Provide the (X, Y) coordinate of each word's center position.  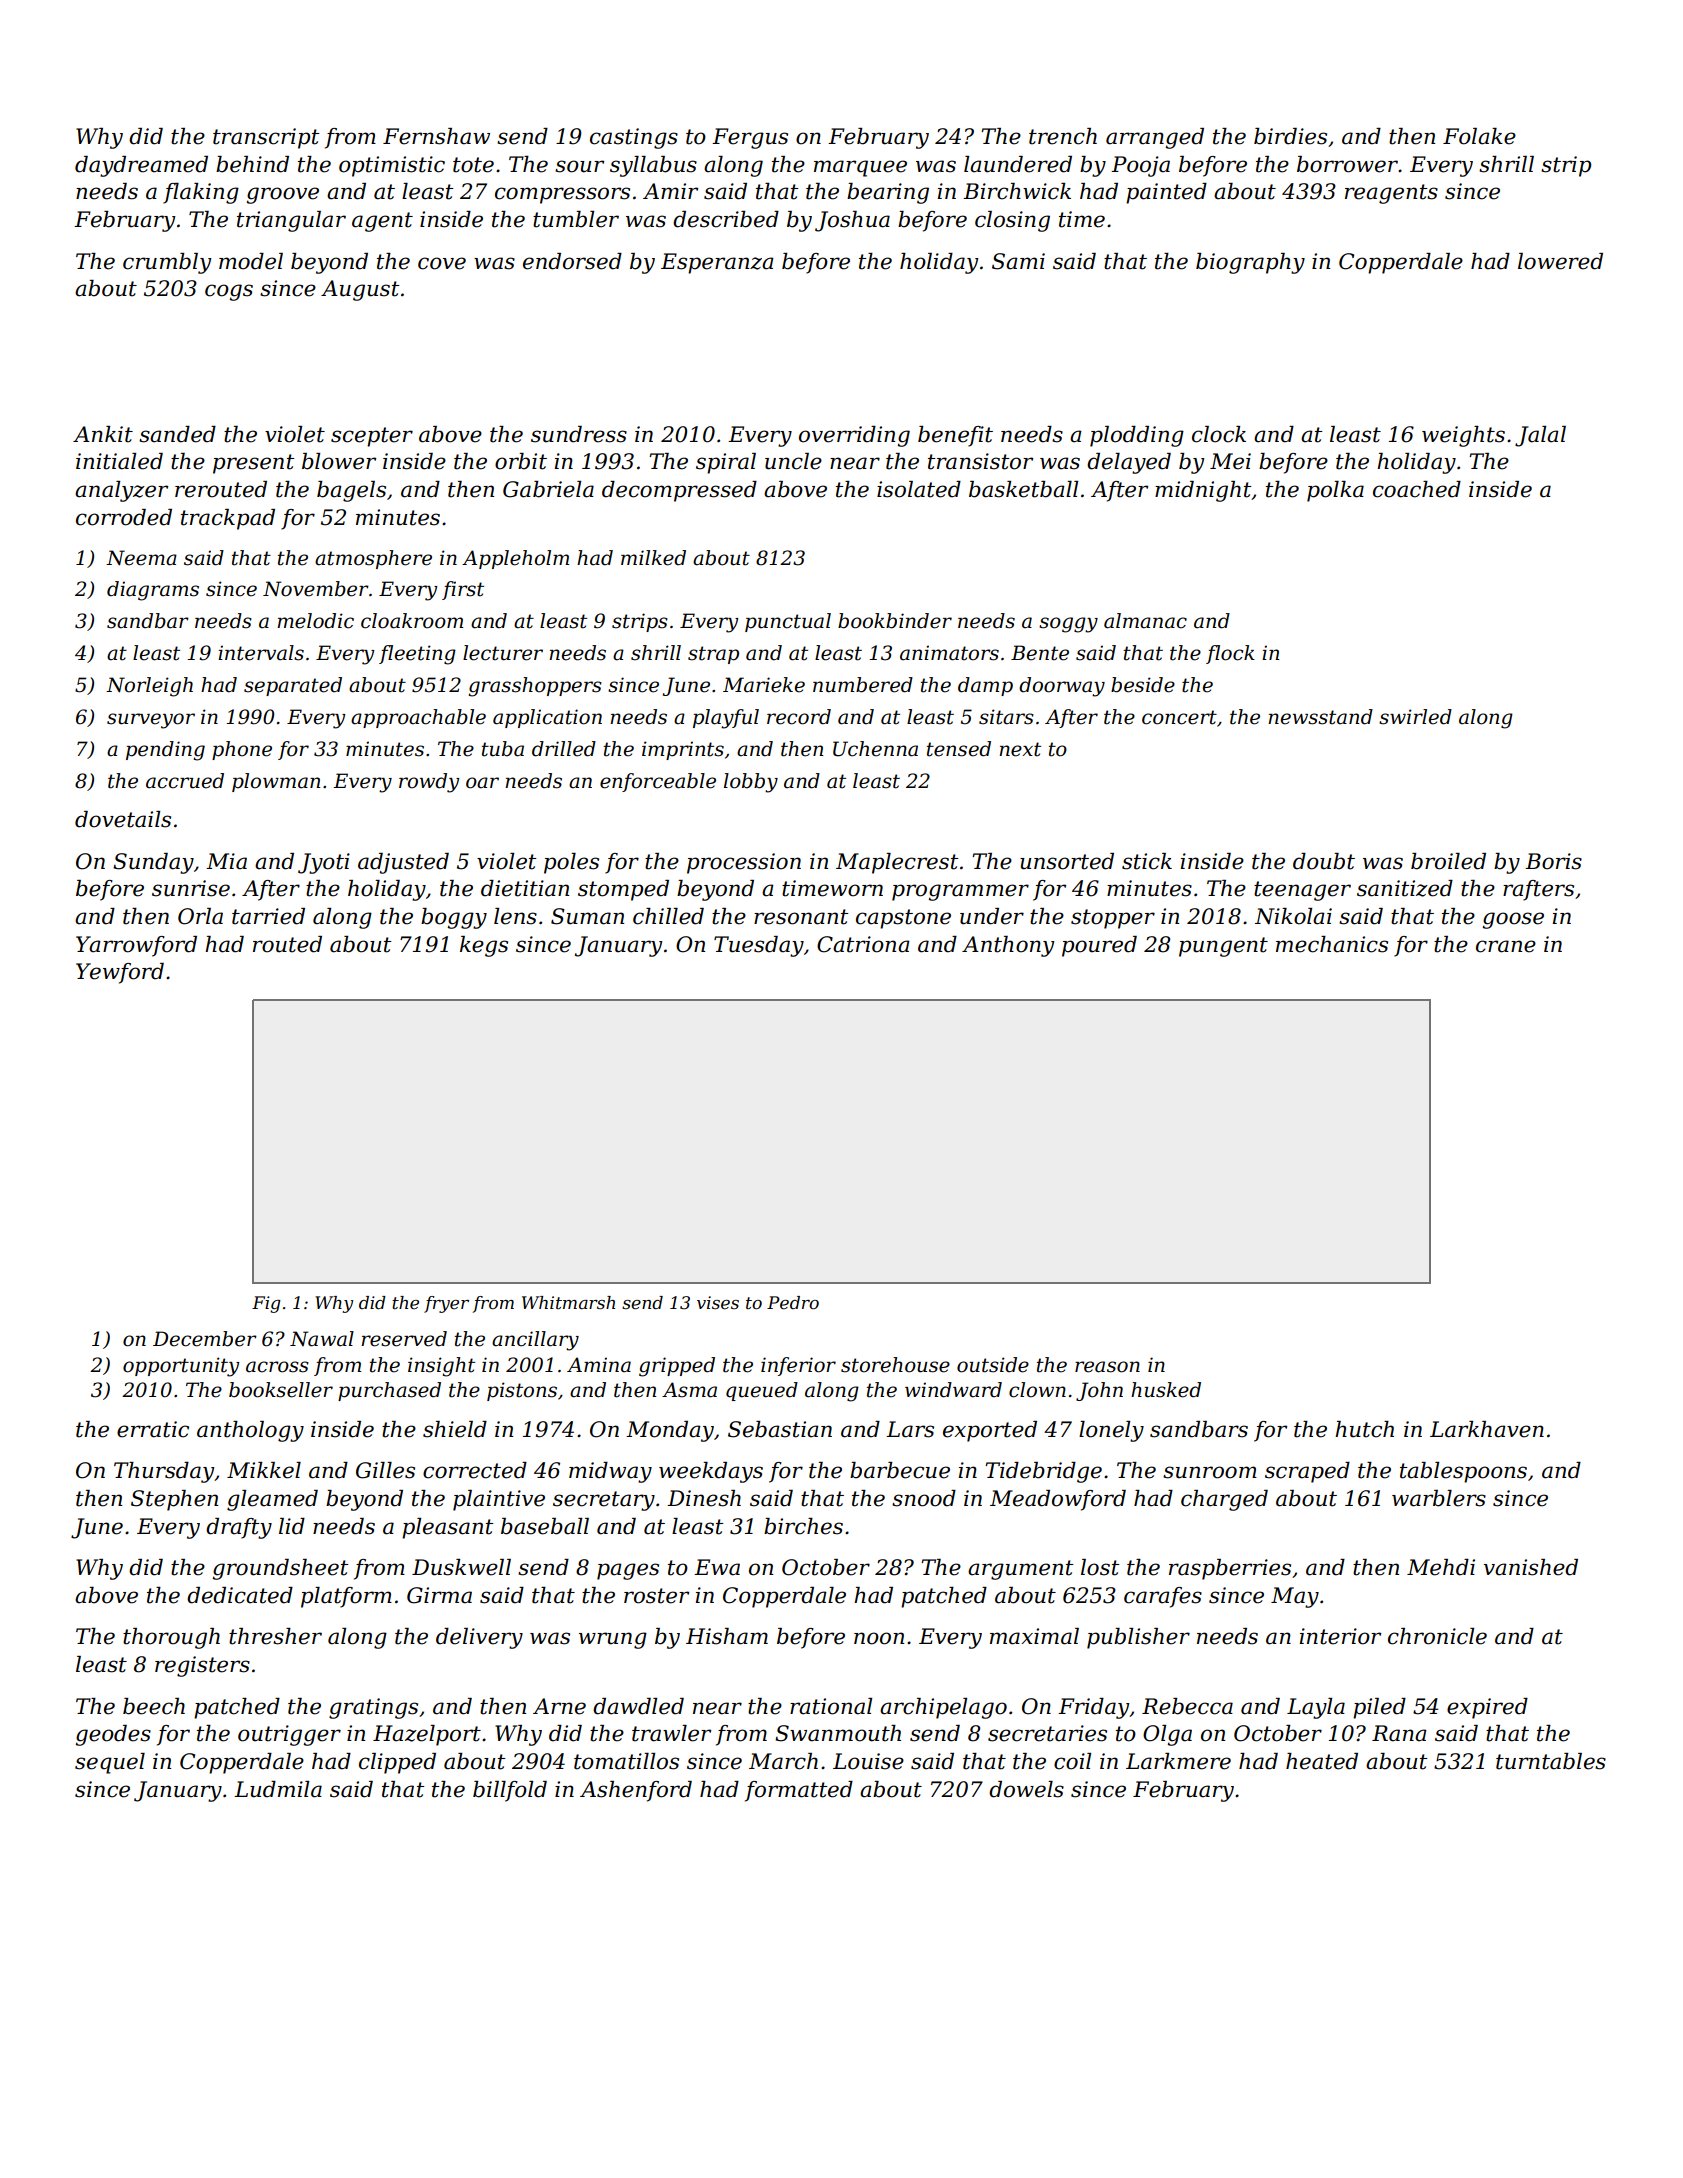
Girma (439, 1595)
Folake (1479, 136)
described (726, 219)
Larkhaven (1487, 1429)
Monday (670, 1431)
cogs (229, 292)
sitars (1006, 717)
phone (242, 750)
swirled (1415, 717)
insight (441, 1367)
